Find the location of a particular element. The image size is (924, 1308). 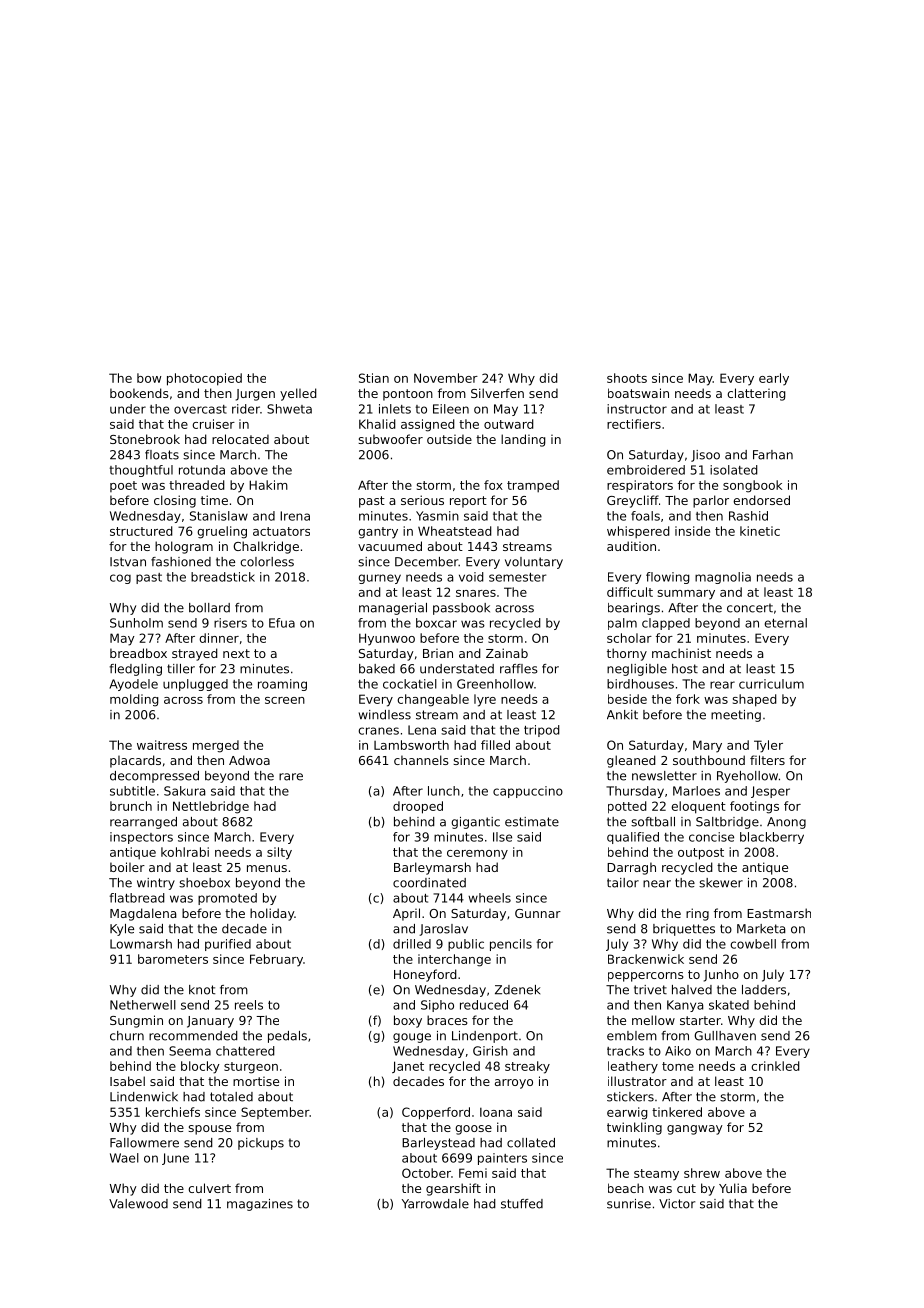

arroyo is located at coordinates (514, 1084).
